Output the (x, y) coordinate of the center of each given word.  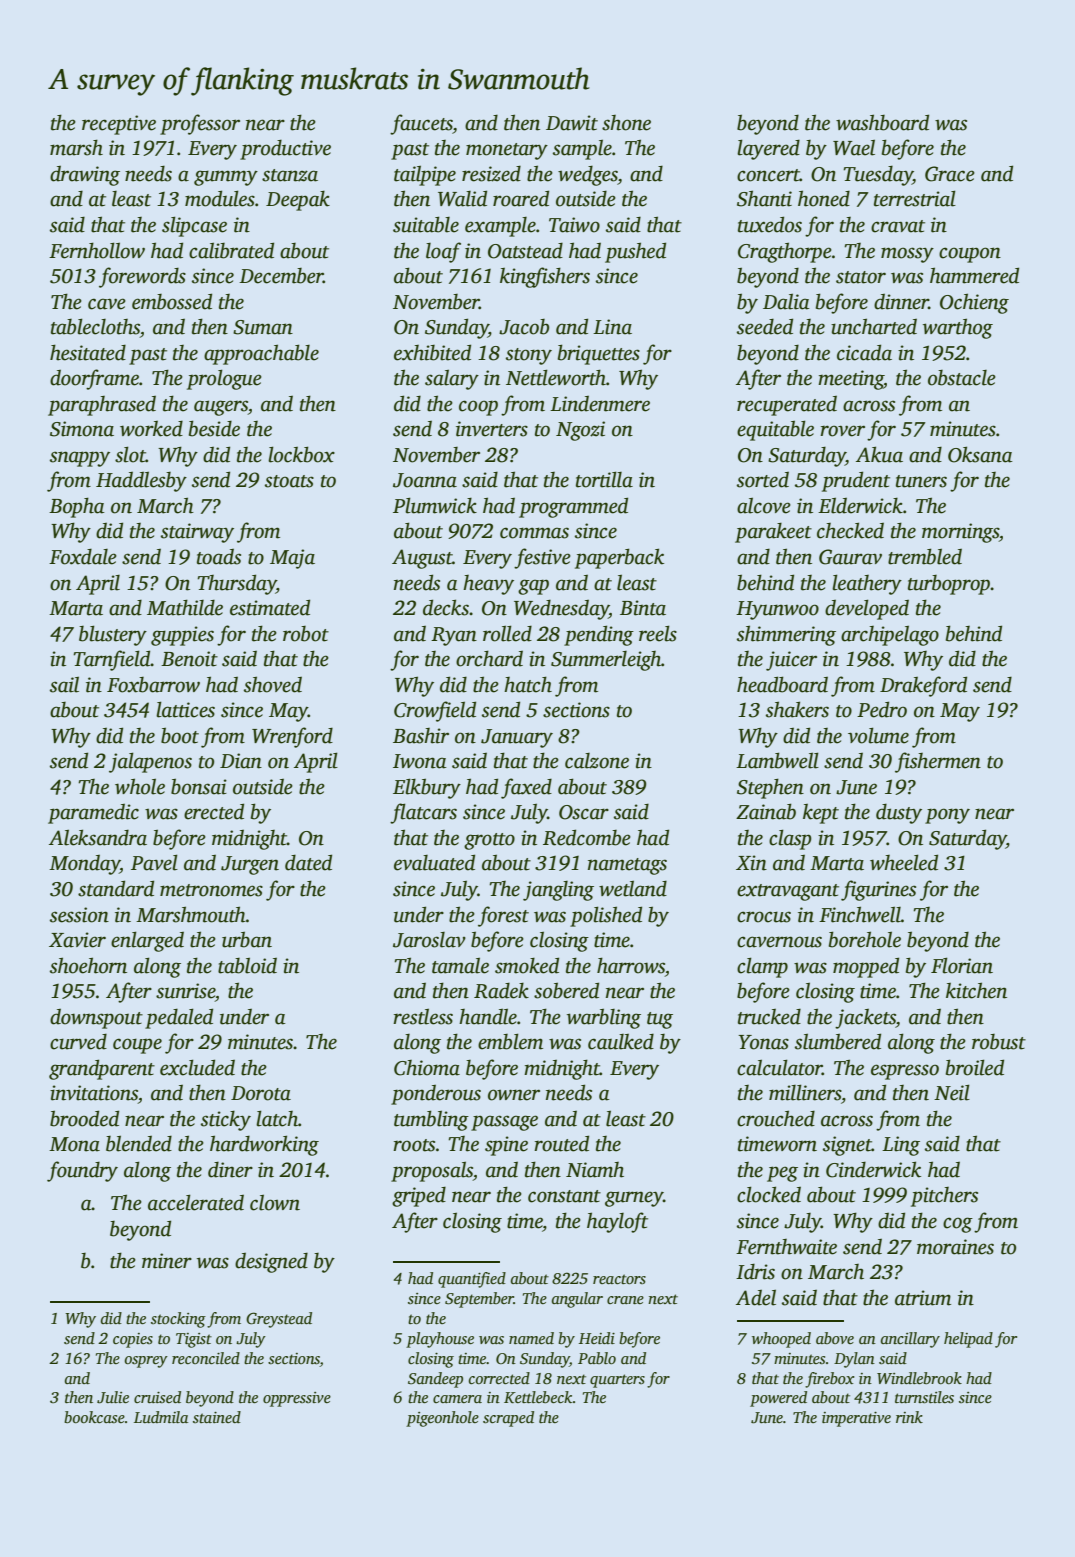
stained (217, 1417)
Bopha (77, 507)
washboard (882, 122)
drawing (85, 176)
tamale (460, 965)
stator (861, 277)
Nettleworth (556, 377)
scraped (508, 1419)
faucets (421, 124)
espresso (905, 1072)
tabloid (247, 965)
